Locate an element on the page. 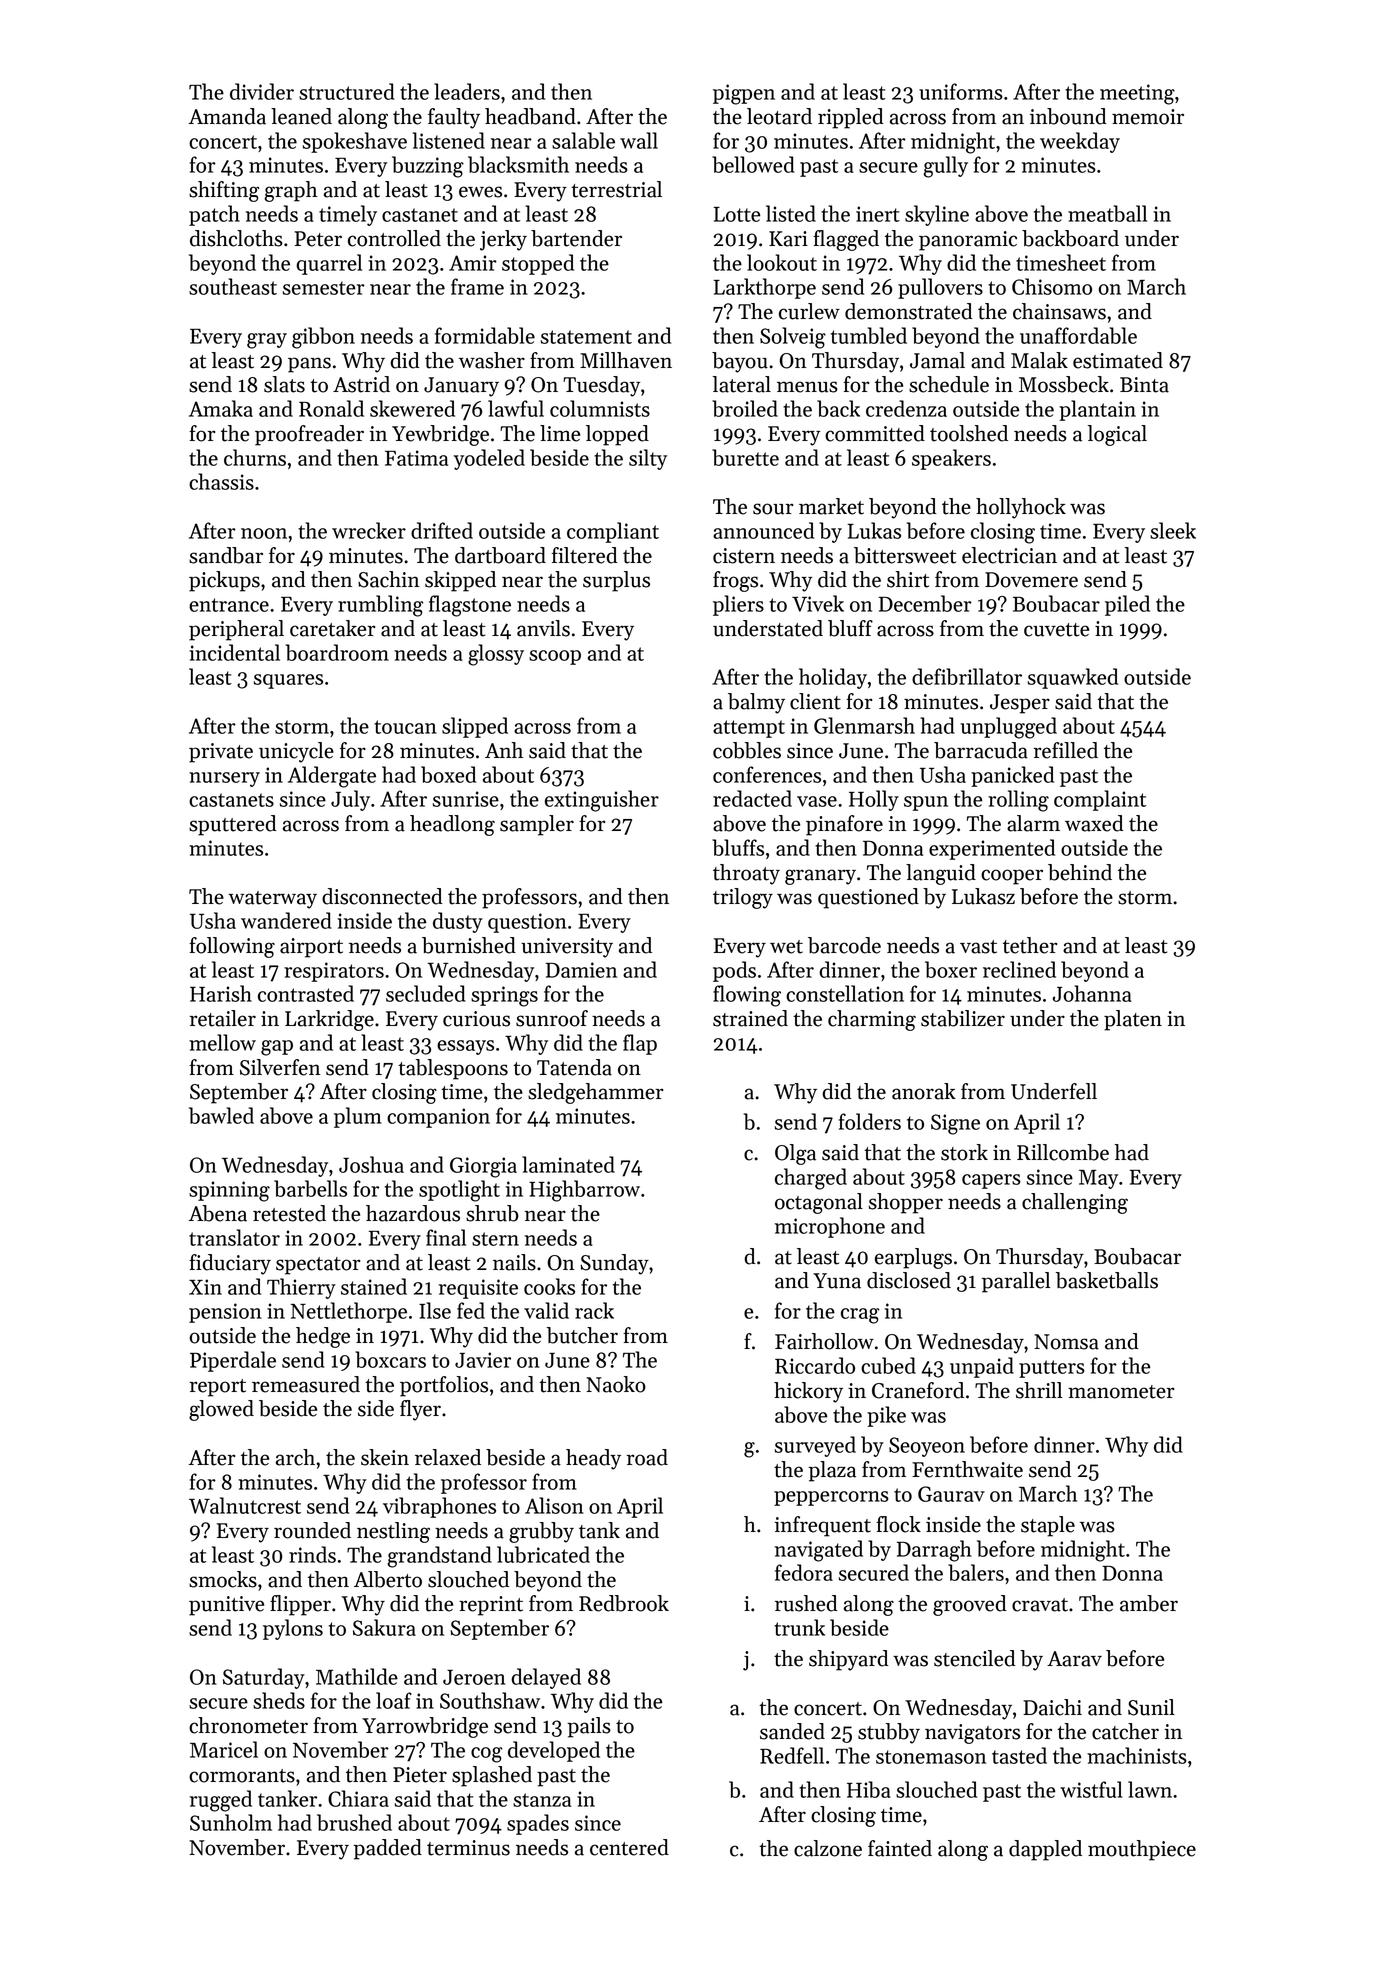 This page has height=1969, width=1386. complaint is located at coordinates (1100, 800).
